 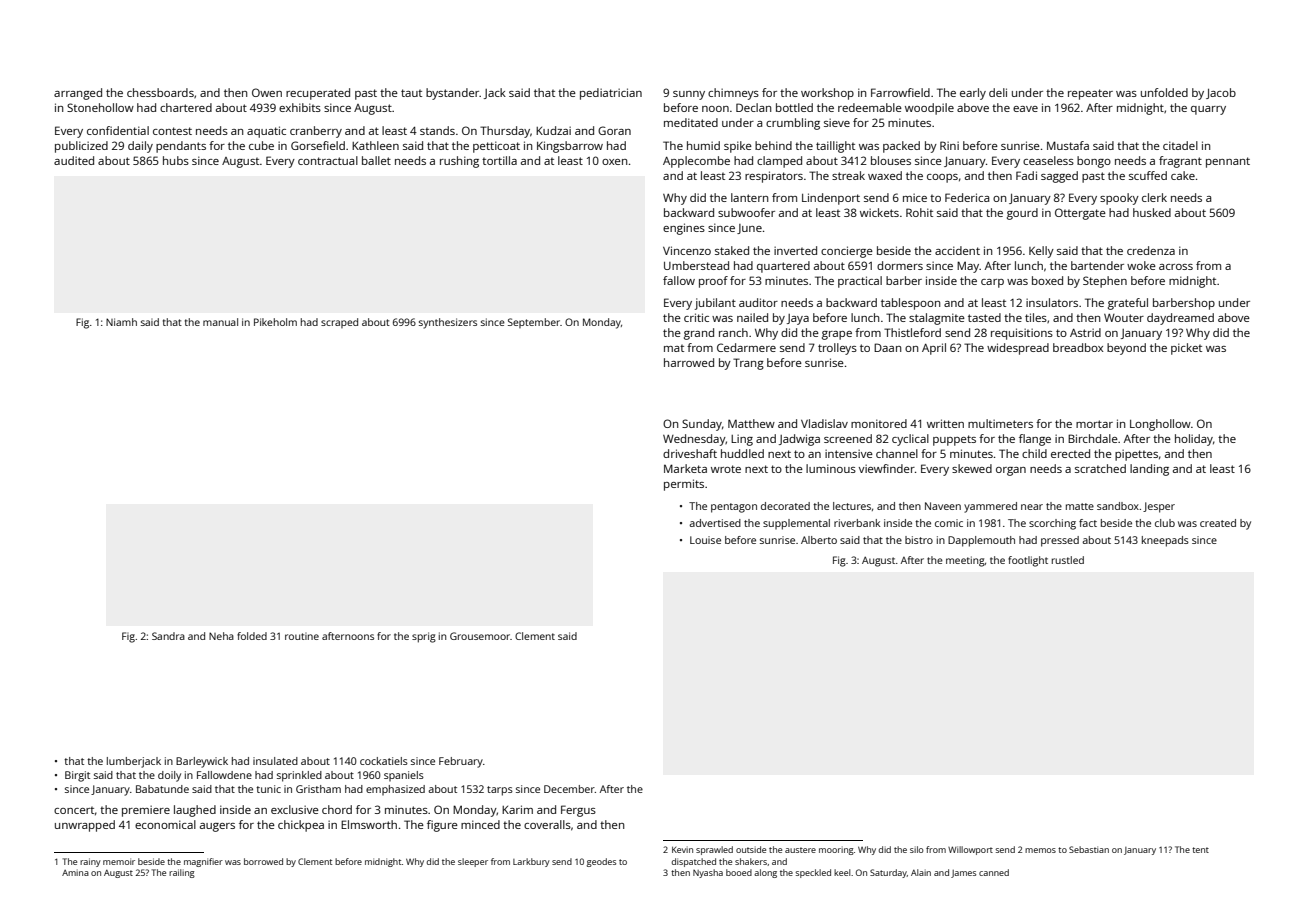 What do you see at coordinates (473, 862) in the document?
I see `sleeper` at bounding box center [473, 862].
